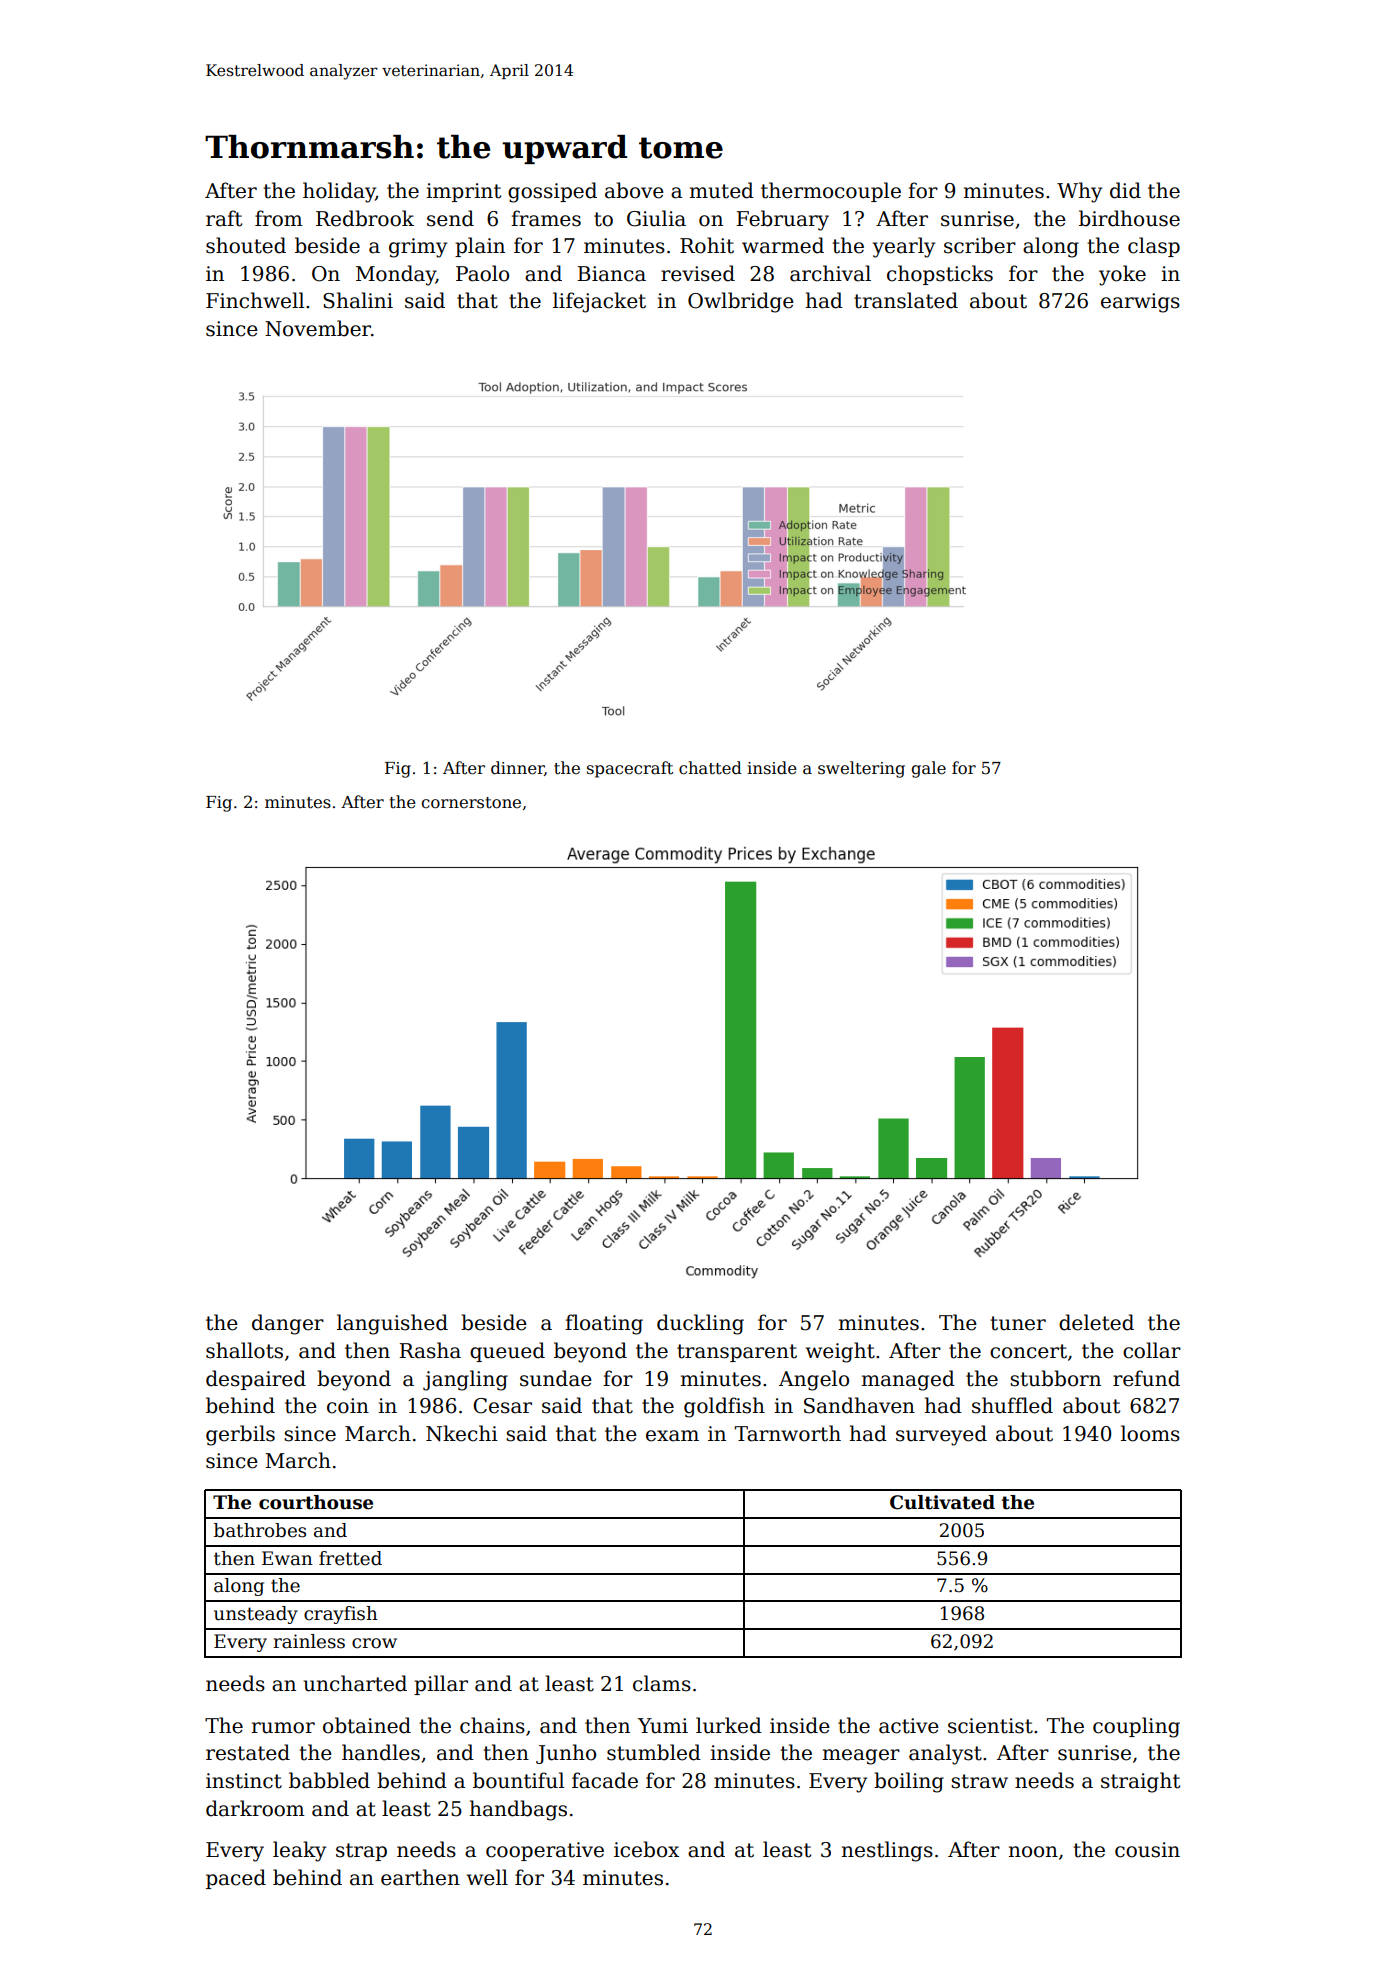 The height and width of the screenshot is (1969, 1386). I want to click on tuner, so click(1018, 1323).
